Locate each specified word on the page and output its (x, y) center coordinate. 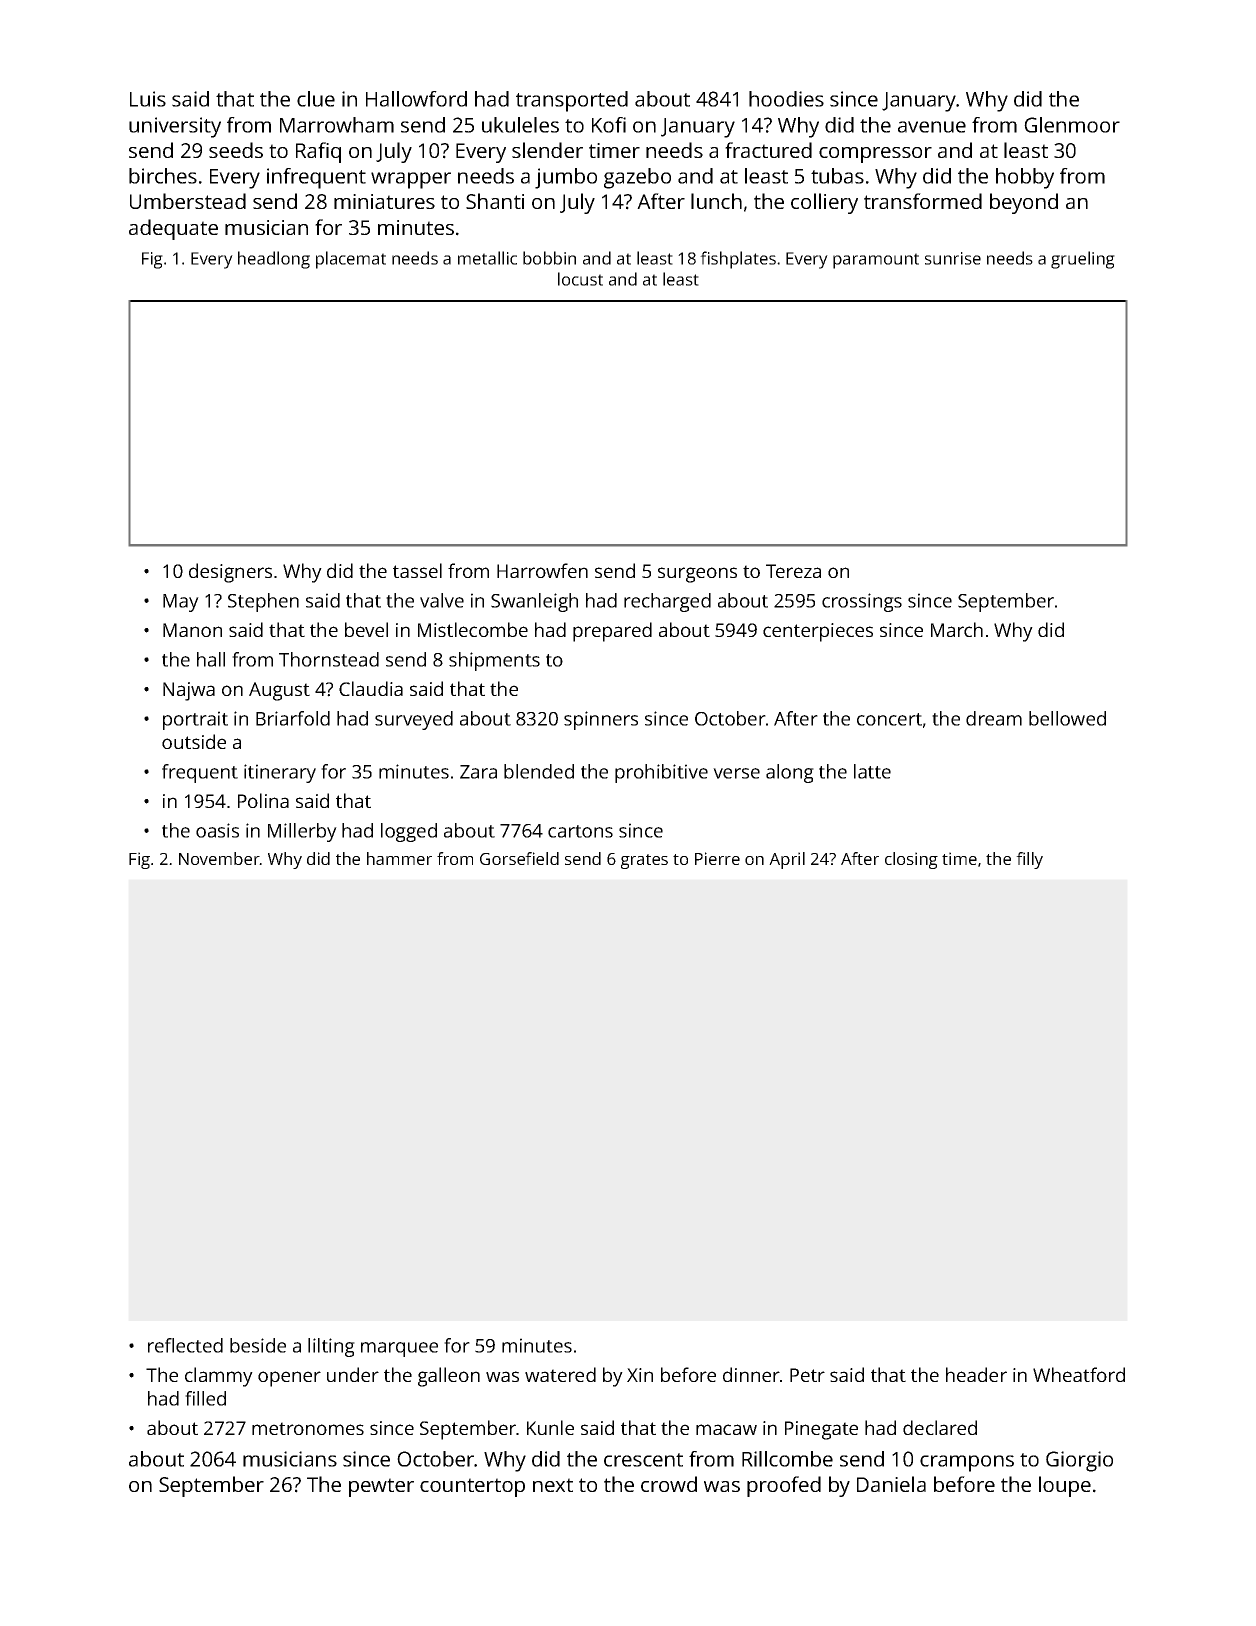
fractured (768, 150)
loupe (1065, 1486)
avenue (932, 127)
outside (194, 741)
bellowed (1067, 718)
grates (644, 861)
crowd (669, 1484)
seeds (236, 150)
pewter (381, 1487)
